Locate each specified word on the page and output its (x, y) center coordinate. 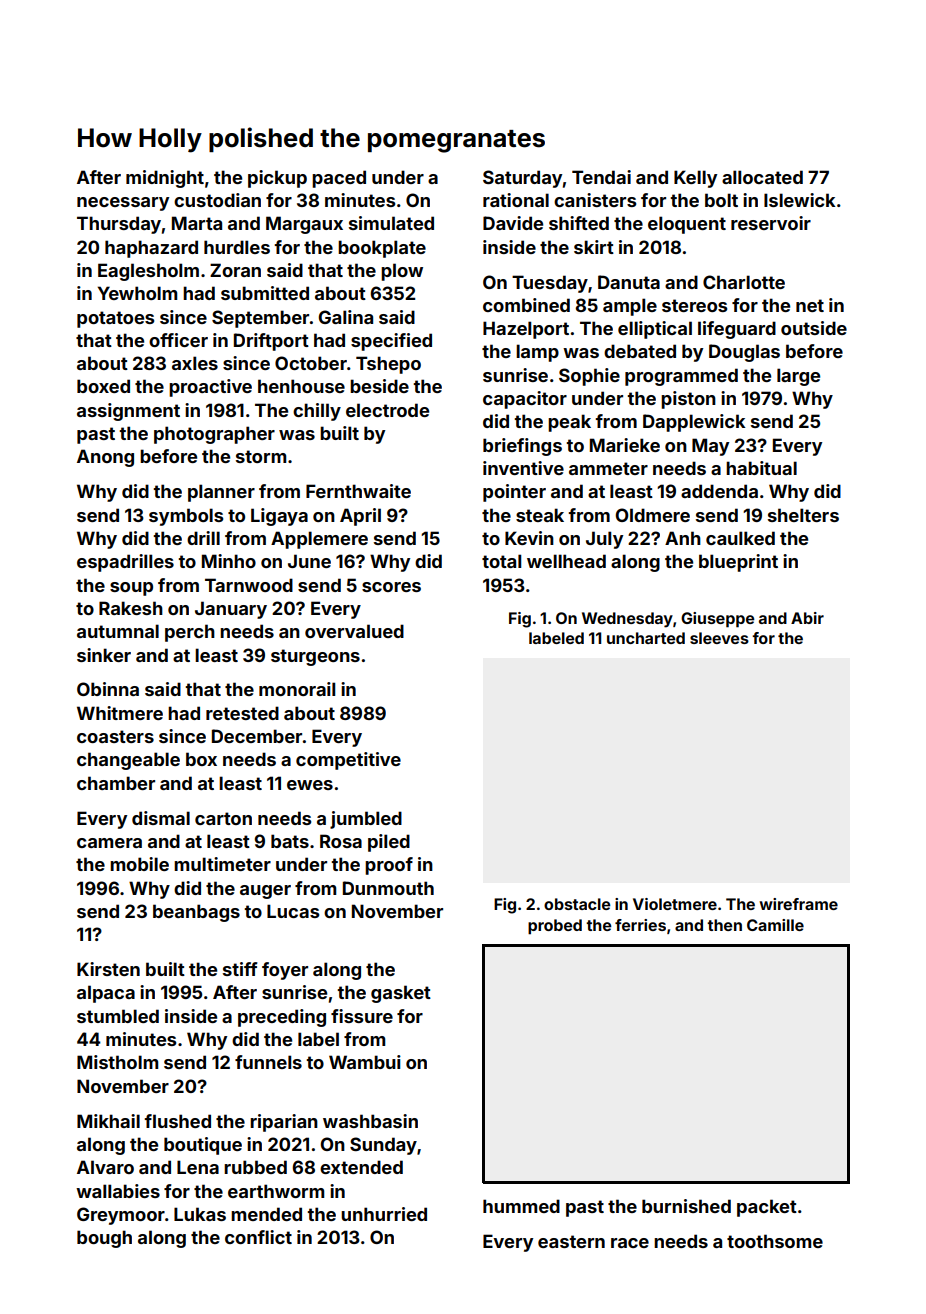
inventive (523, 468)
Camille (775, 925)
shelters (803, 515)
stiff (240, 969)
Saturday (522, 179)
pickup (277, 179)
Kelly (695, 179)
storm (261, 456)
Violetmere (675, 904)
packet (767, 1208)
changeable (128, 761)
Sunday (383, 1146)
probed (555, 927)
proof (389, 866)
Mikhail (108, 1121)
